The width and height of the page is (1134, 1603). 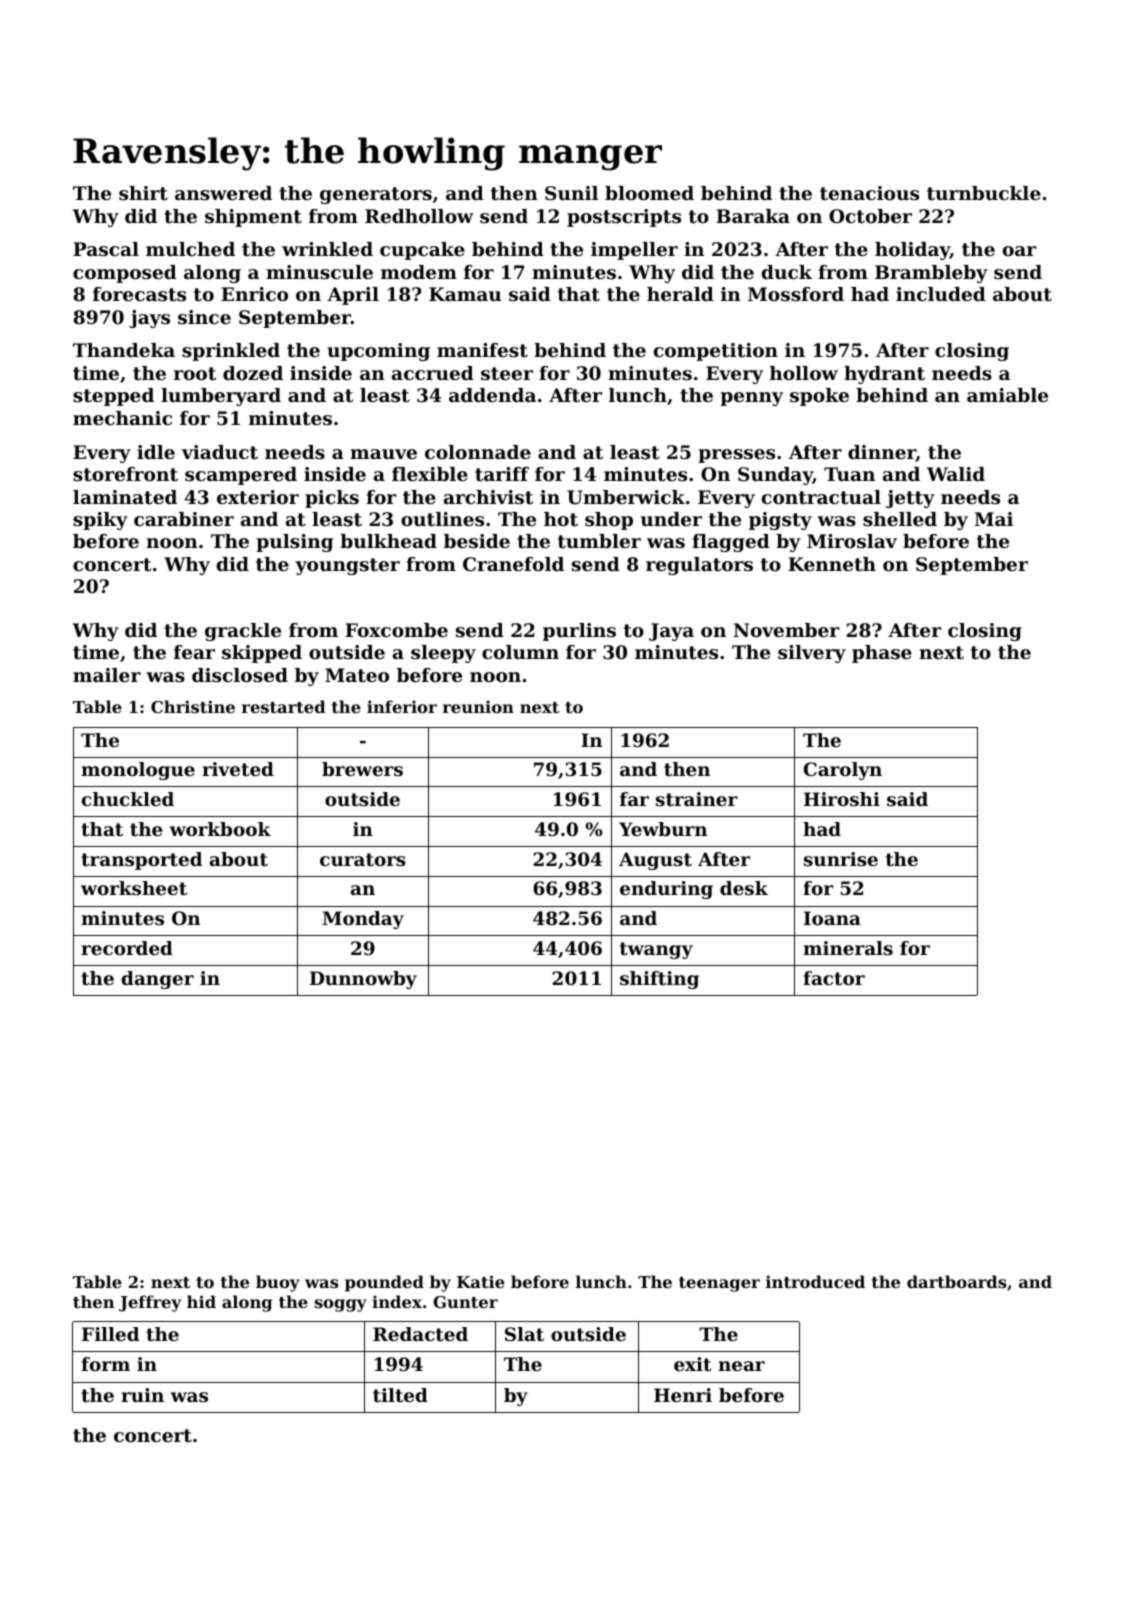 I want to click on ruin, so click(x=142, y=1395).
